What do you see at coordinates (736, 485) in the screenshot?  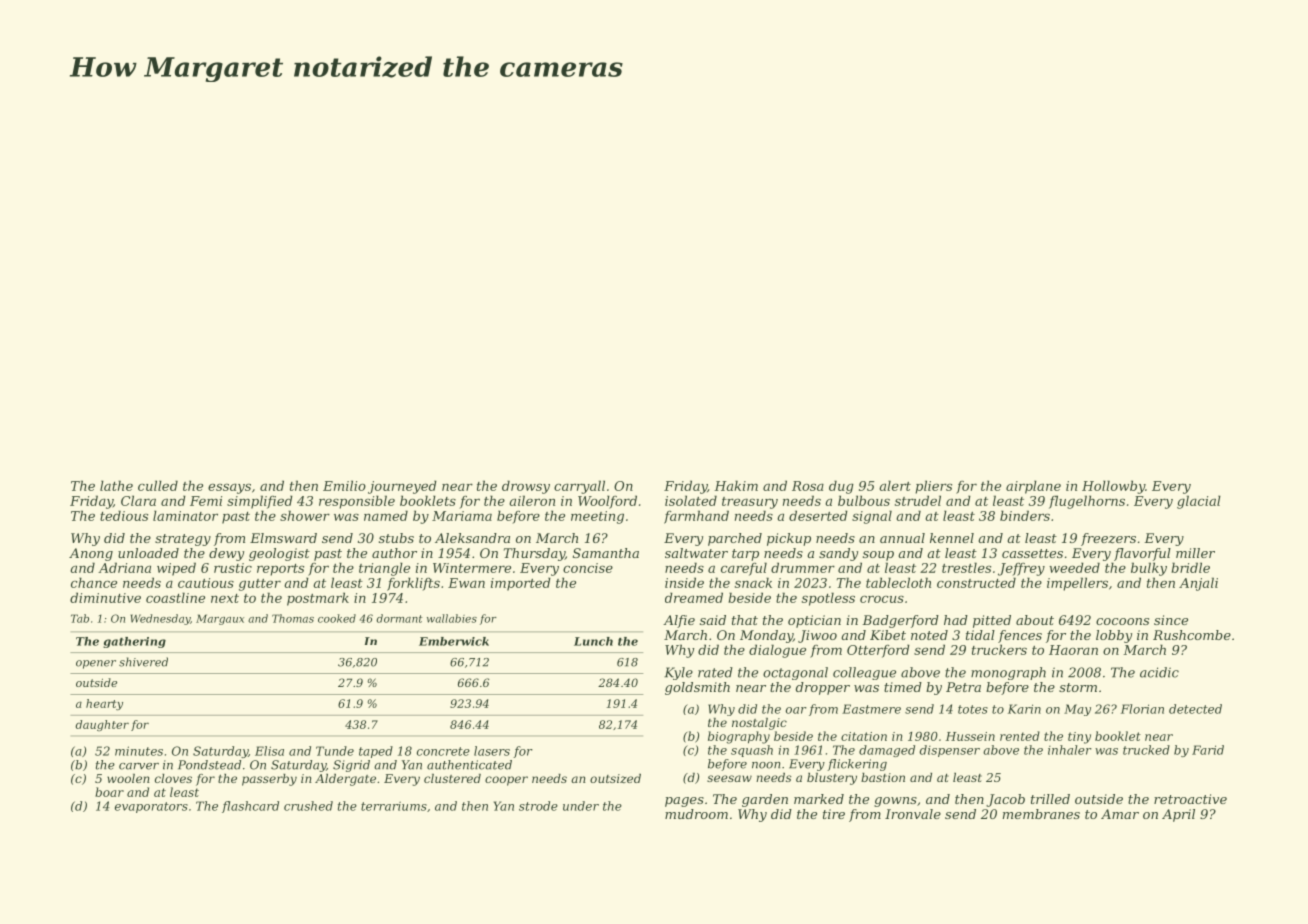 I see `Hakim` at bounding box center [736, 485].
